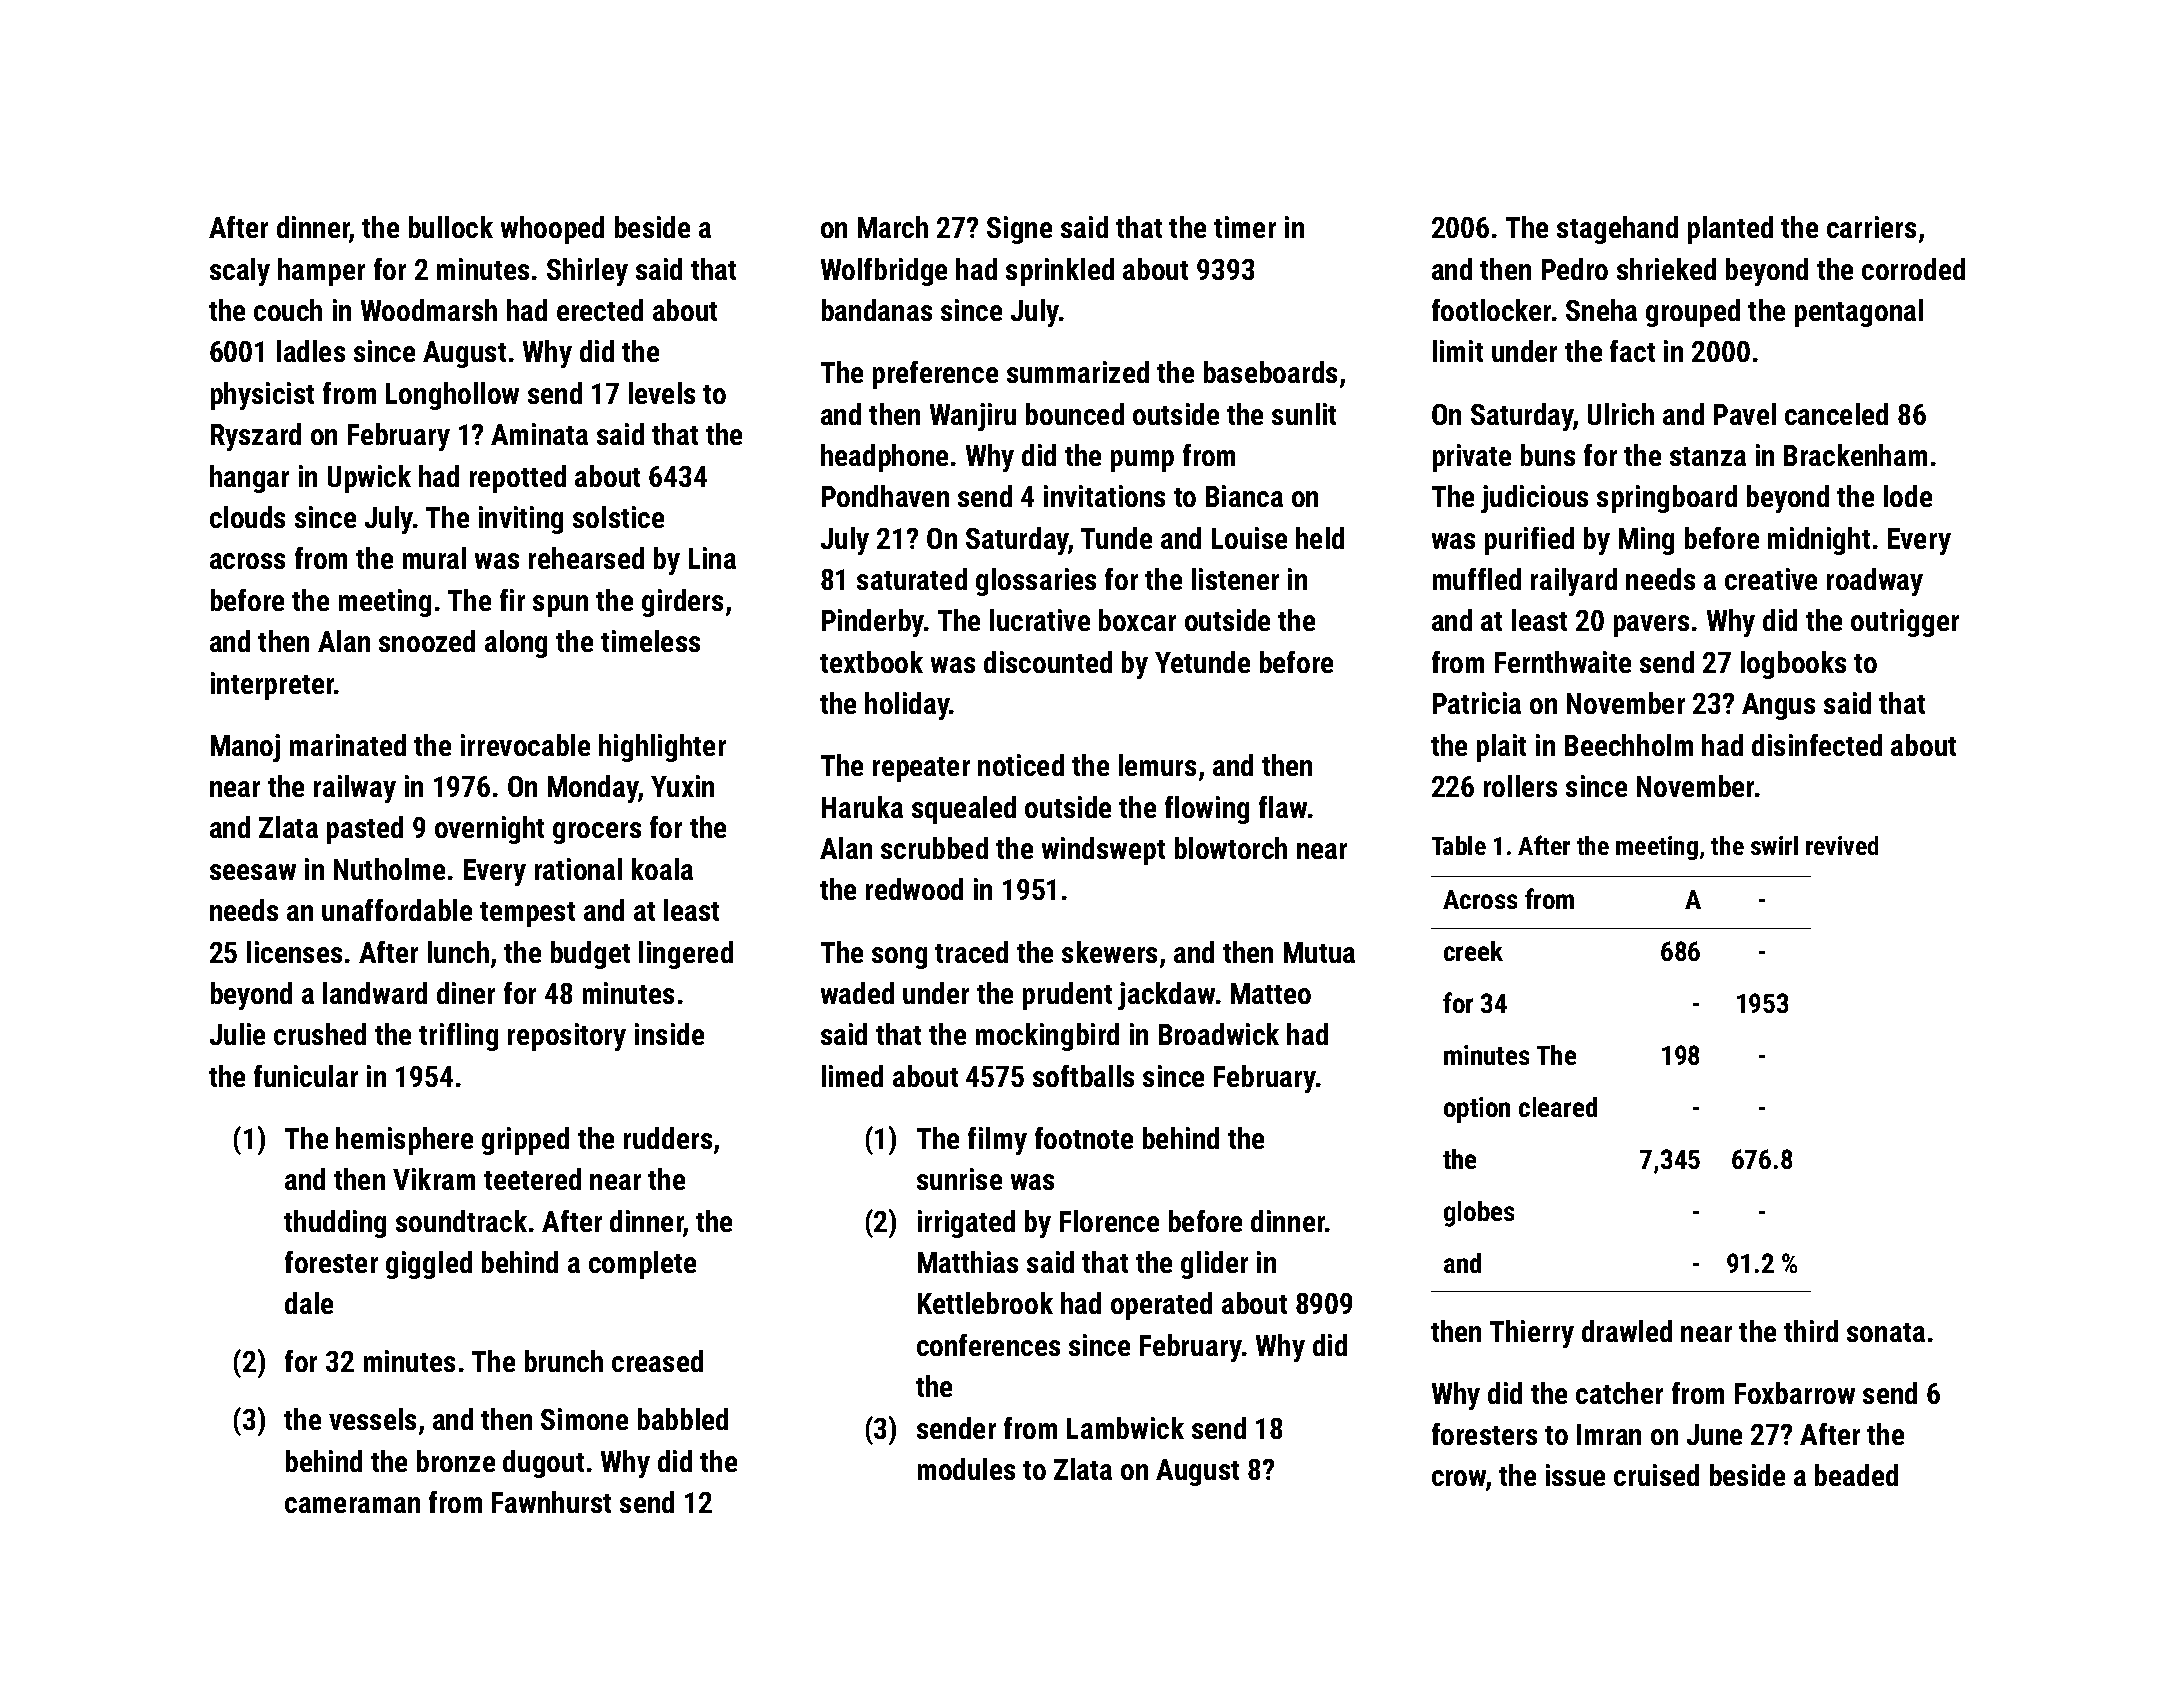  Describe the element at coordinates (1651, 626) in the page. I see `pavers` at that location.
